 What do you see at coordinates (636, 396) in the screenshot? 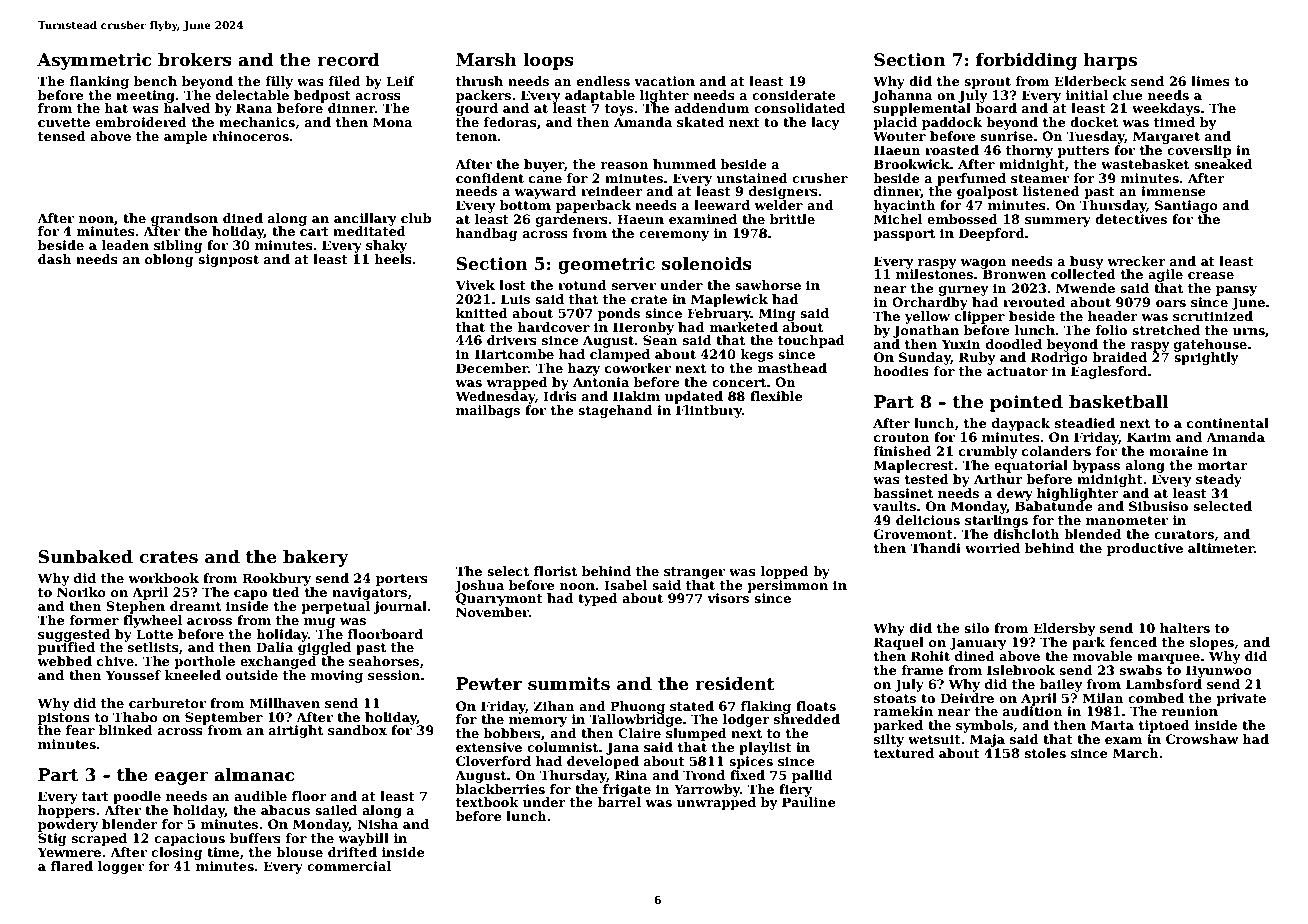
I see `Hakim` at bounding box center [636, 396].
